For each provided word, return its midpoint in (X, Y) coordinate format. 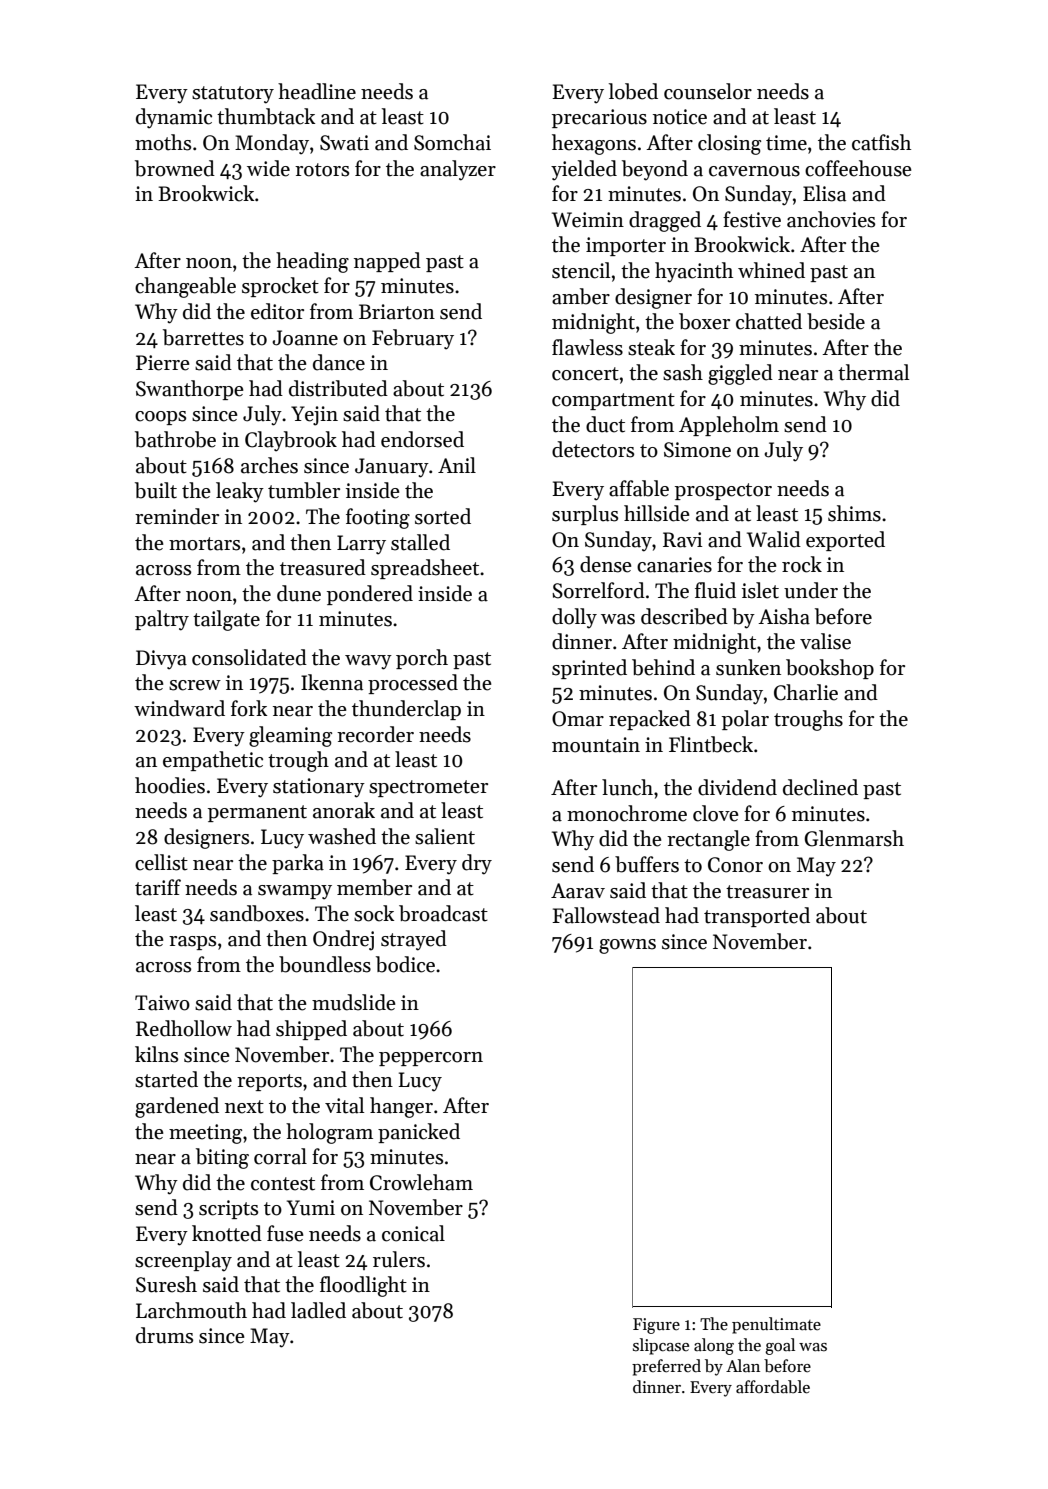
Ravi (682, 540)
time (786, 143)
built (156, 490)
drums (164, 1335)
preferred (666, 1367)
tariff (158, 887)
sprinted (589, 669)
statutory (233, 95)
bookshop (830, 669)
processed (413, 684)
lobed (633, 91)
